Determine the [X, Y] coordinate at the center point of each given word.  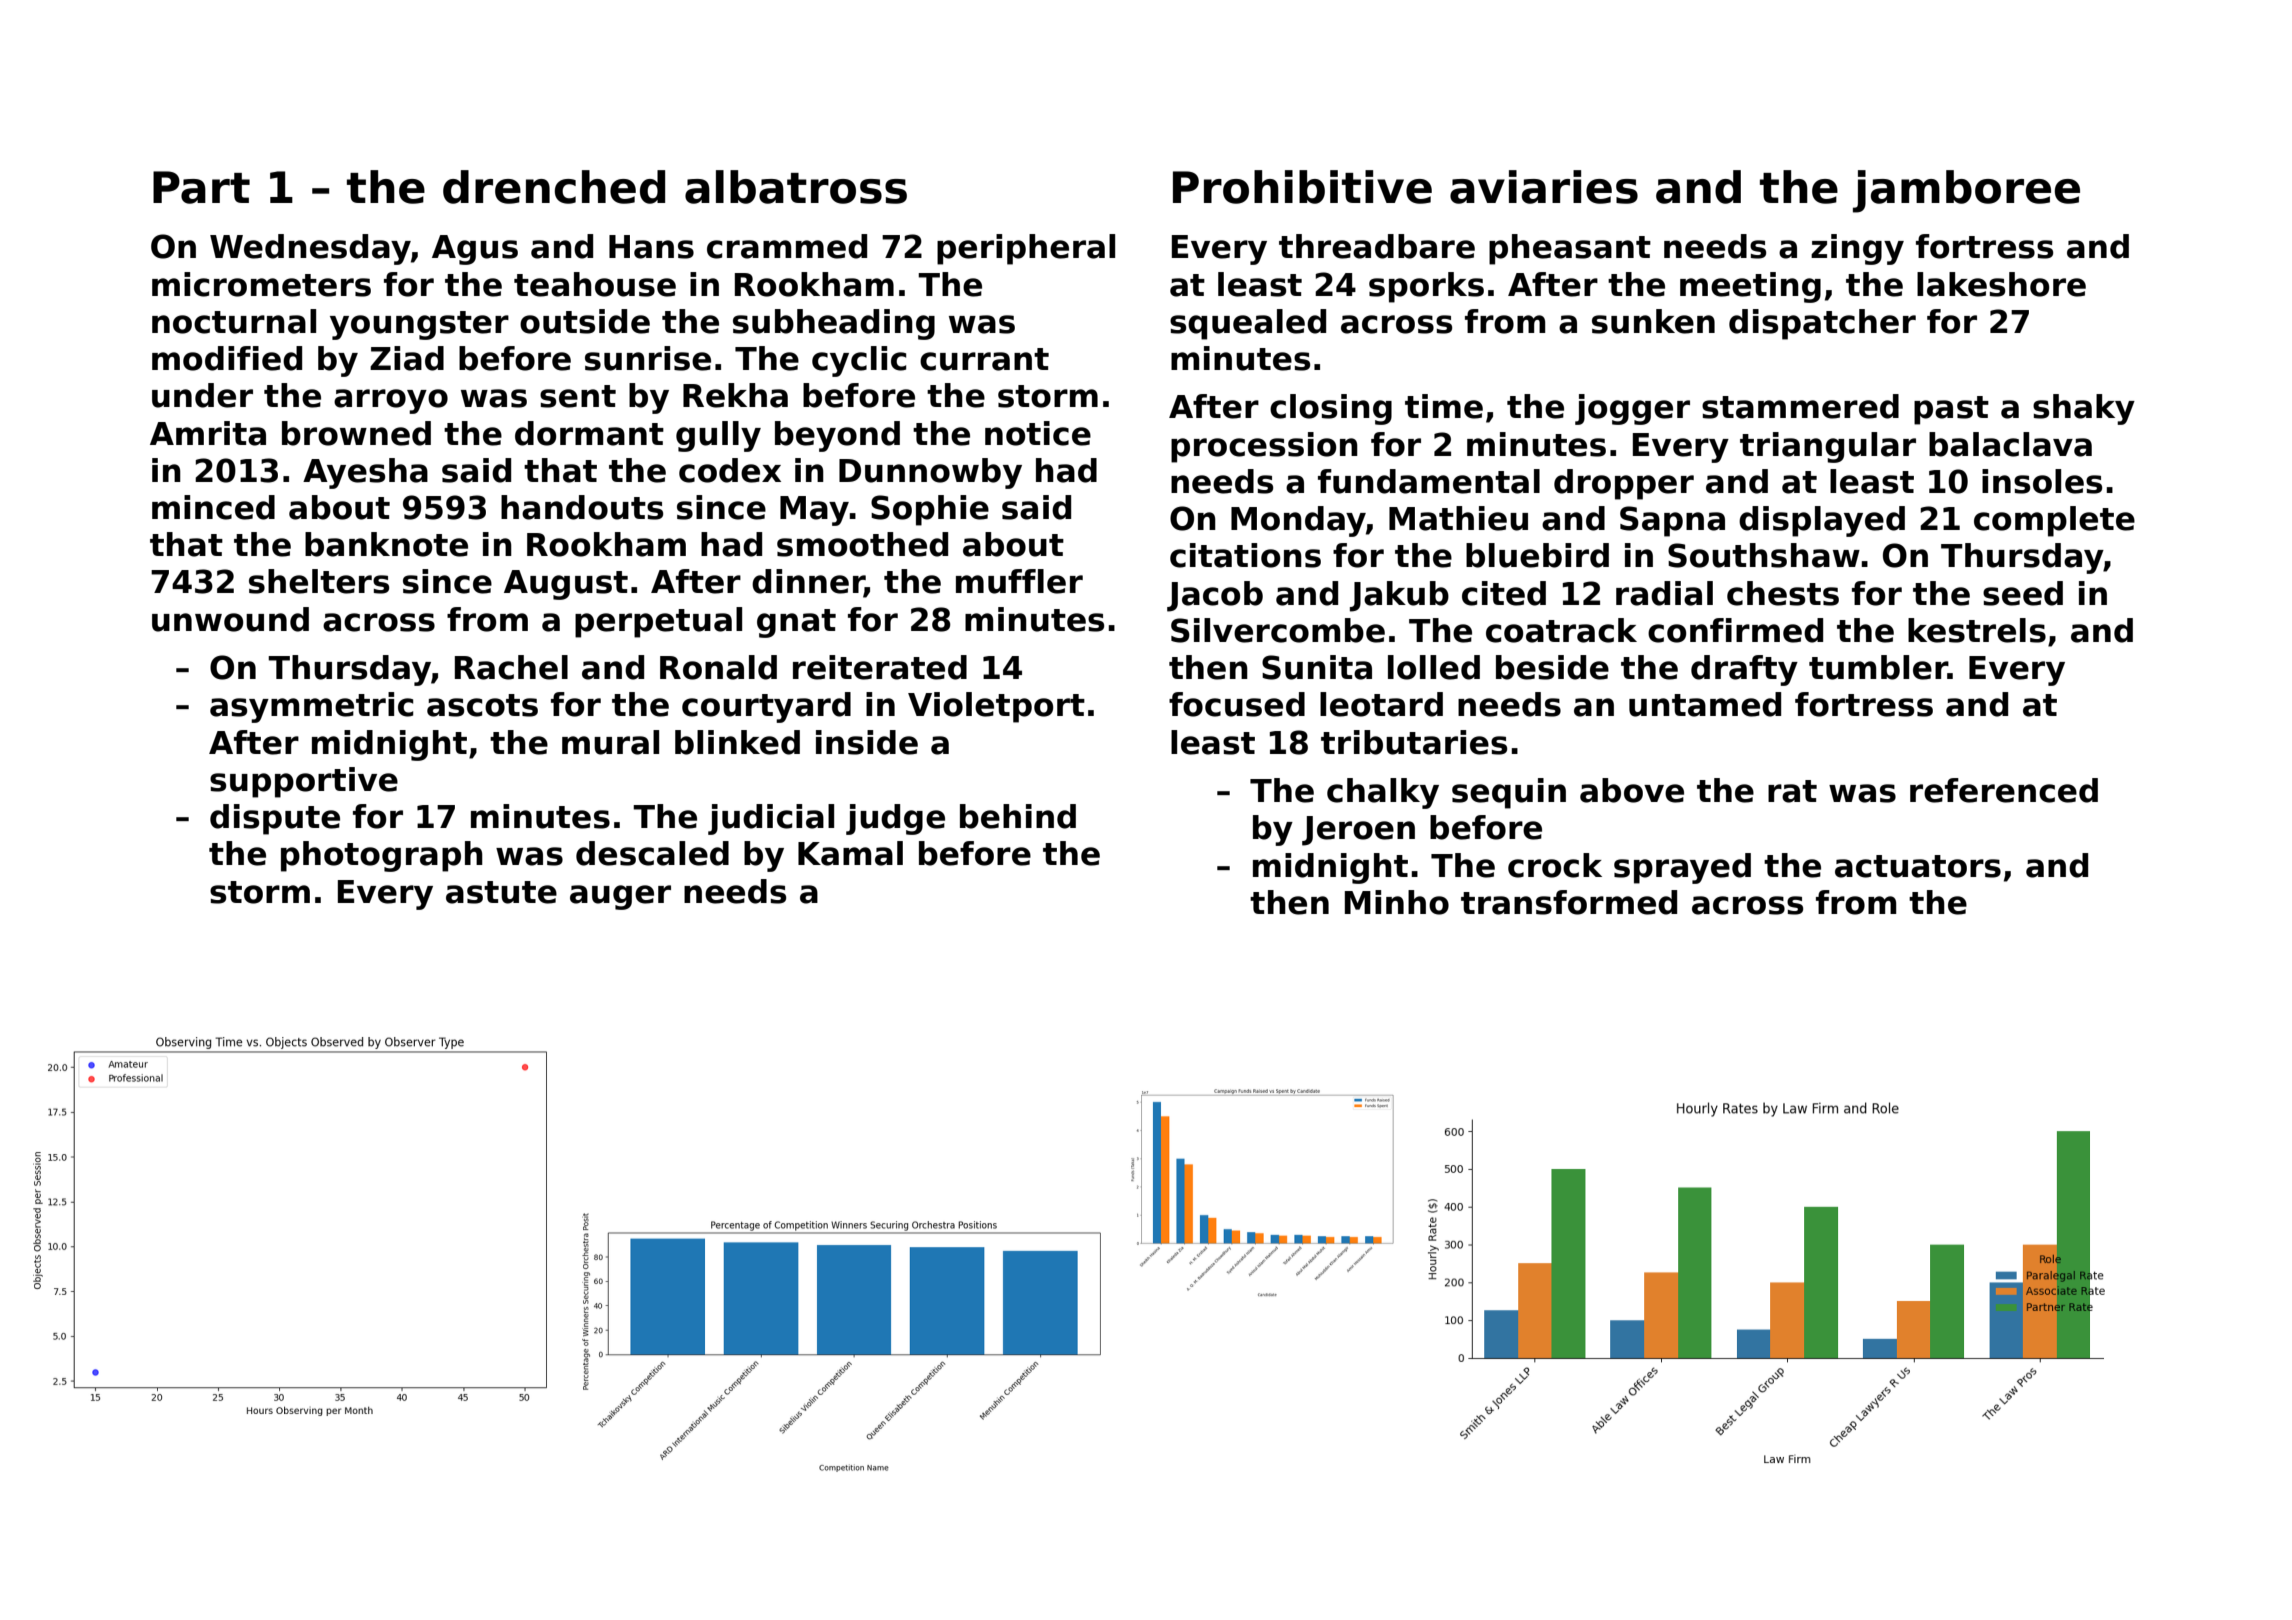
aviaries [1544, 187]
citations [1245, 555]
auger [620, 897]
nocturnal [234, 321]
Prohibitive [1302, 187]
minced [213, 507]
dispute [275, 819]
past [1951, 410]
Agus [475, 250]
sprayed [1682, 868]
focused [1237, 704]
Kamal [850, 853]
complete [2054, 521]
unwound [230, 619]
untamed [1705, 704]
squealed [1248, 324]
